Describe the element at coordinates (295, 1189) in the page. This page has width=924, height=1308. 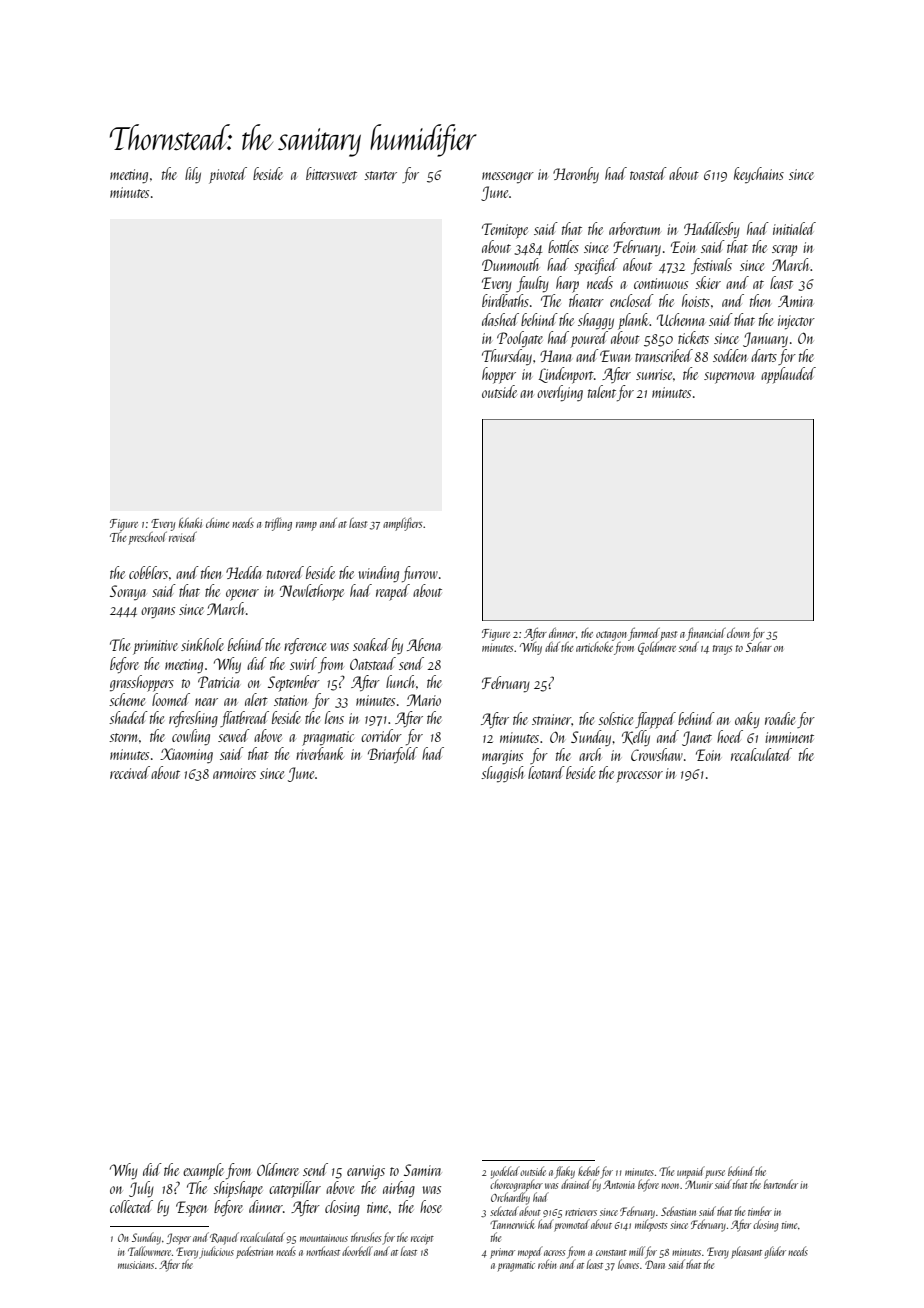
I see `caterpillar` at that location.
